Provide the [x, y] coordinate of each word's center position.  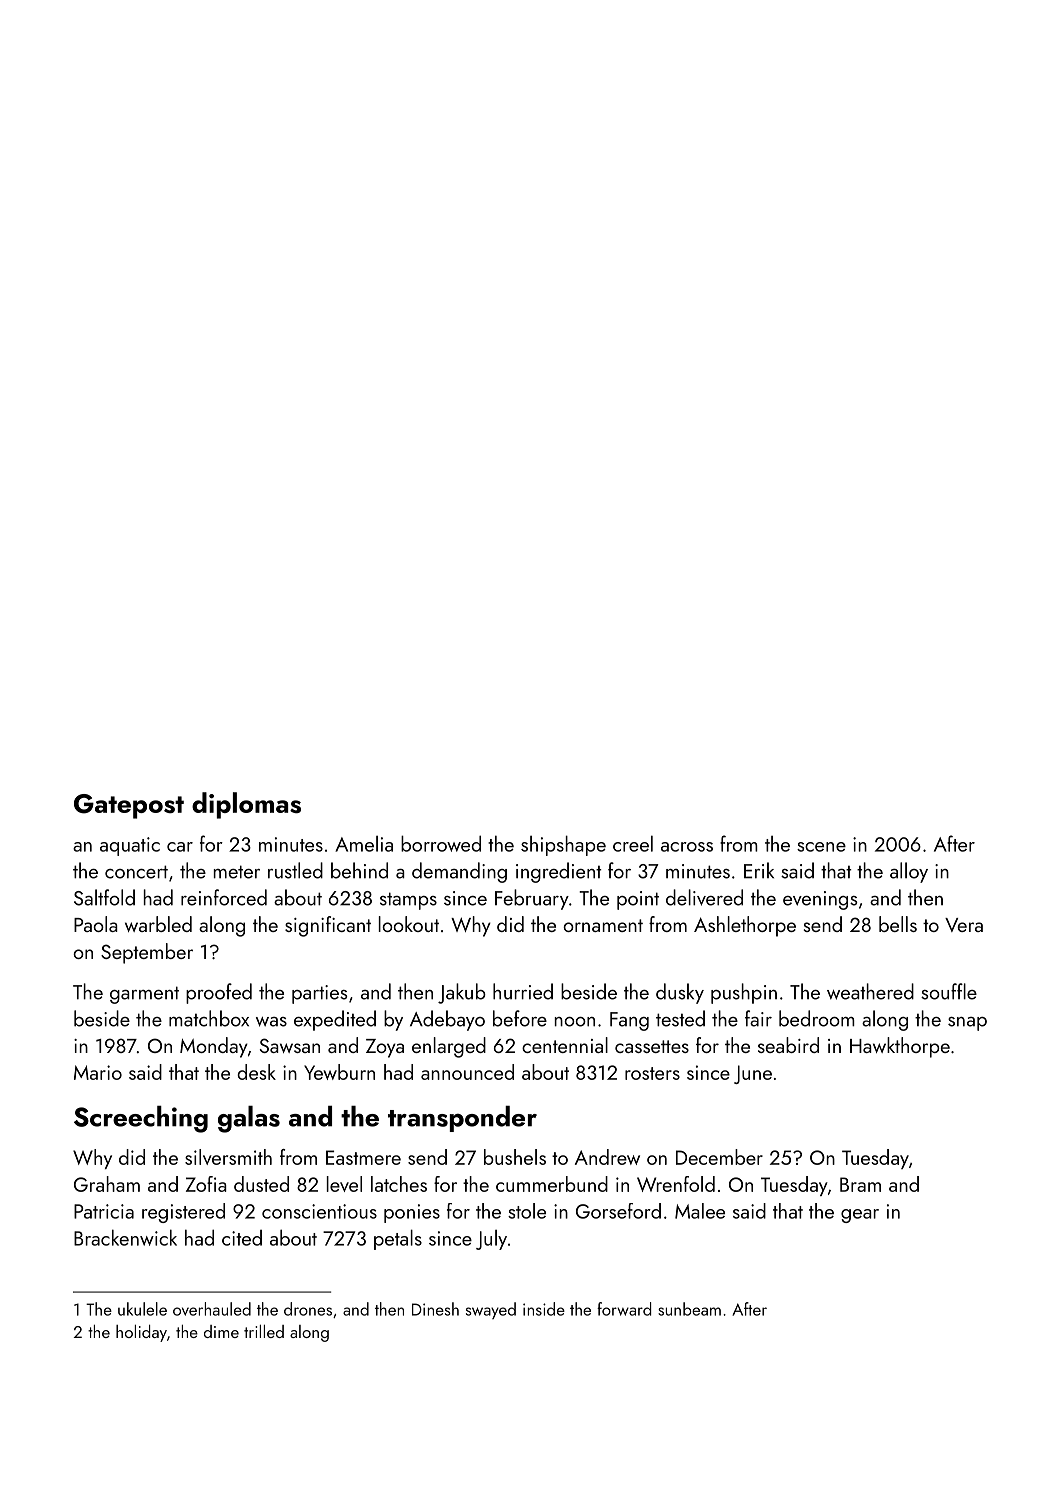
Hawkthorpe [900, 1047]
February [532, 899]
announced [467, 1072]
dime [221, 1331]
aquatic [130, 846]
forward [624, 1309]
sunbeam [689, 1309]
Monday [214, 1047]
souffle [949, 991]
